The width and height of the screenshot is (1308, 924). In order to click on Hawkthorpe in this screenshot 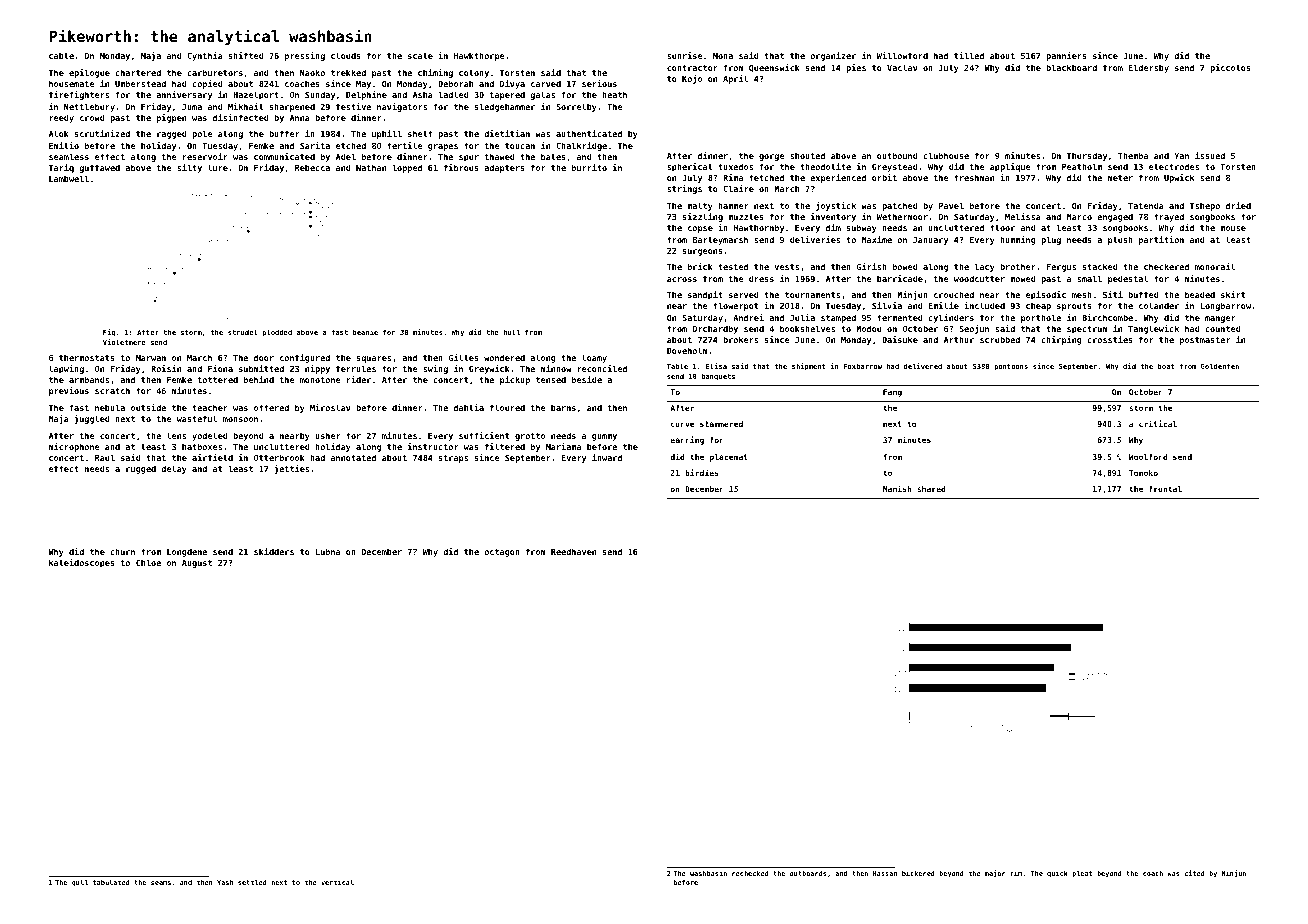, I will do `click(479, 56)`.
